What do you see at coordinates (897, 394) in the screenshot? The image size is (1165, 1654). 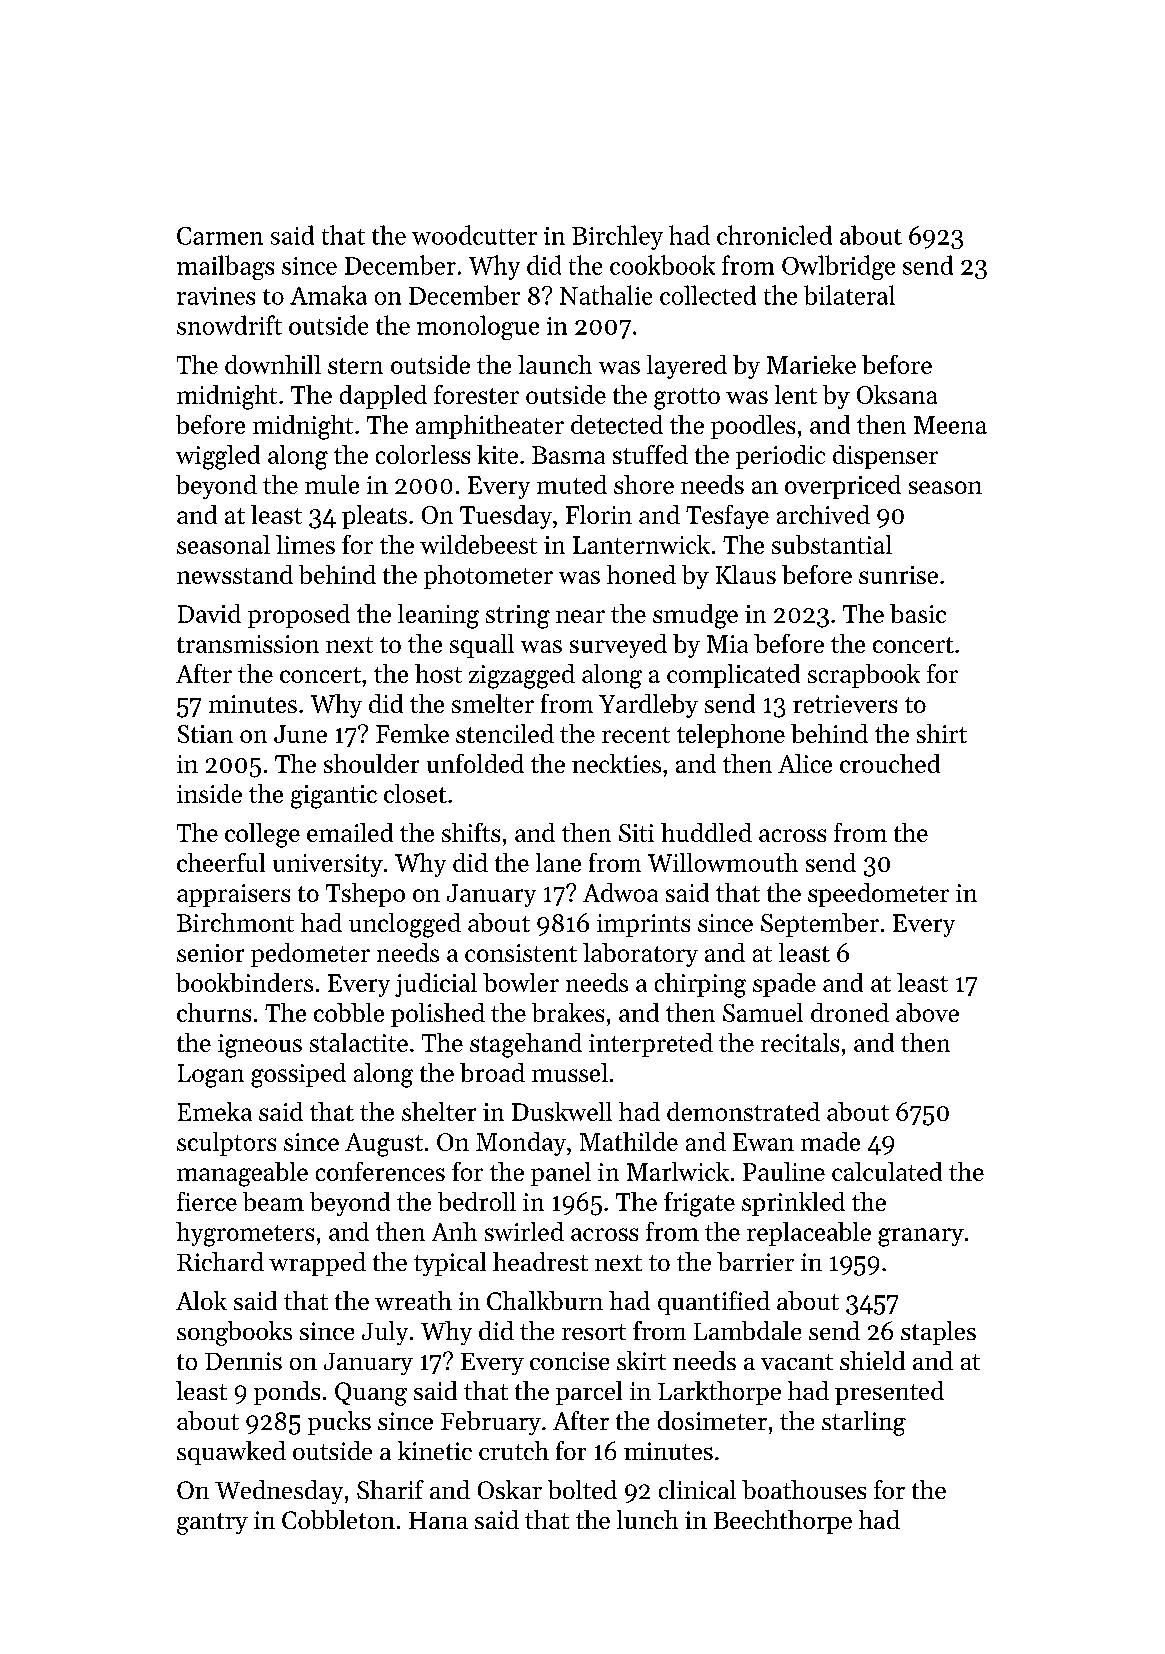 I see `Oksana` at bounding box center [897, 394].
